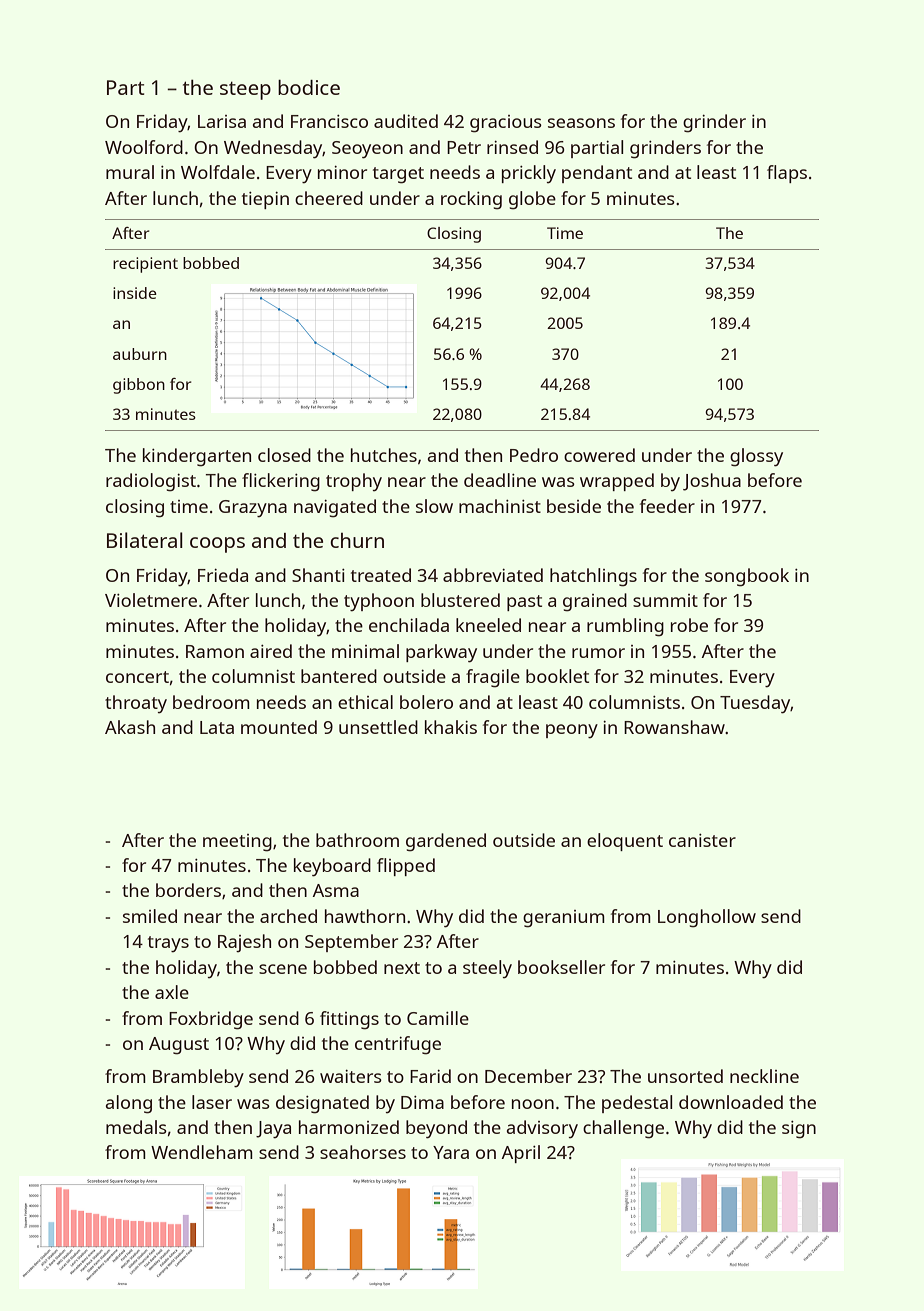 This screenshot has height=1311, width=924. Describe the element at coordinates (493, 678) in the screenshot. I see `fragile` at that location.
